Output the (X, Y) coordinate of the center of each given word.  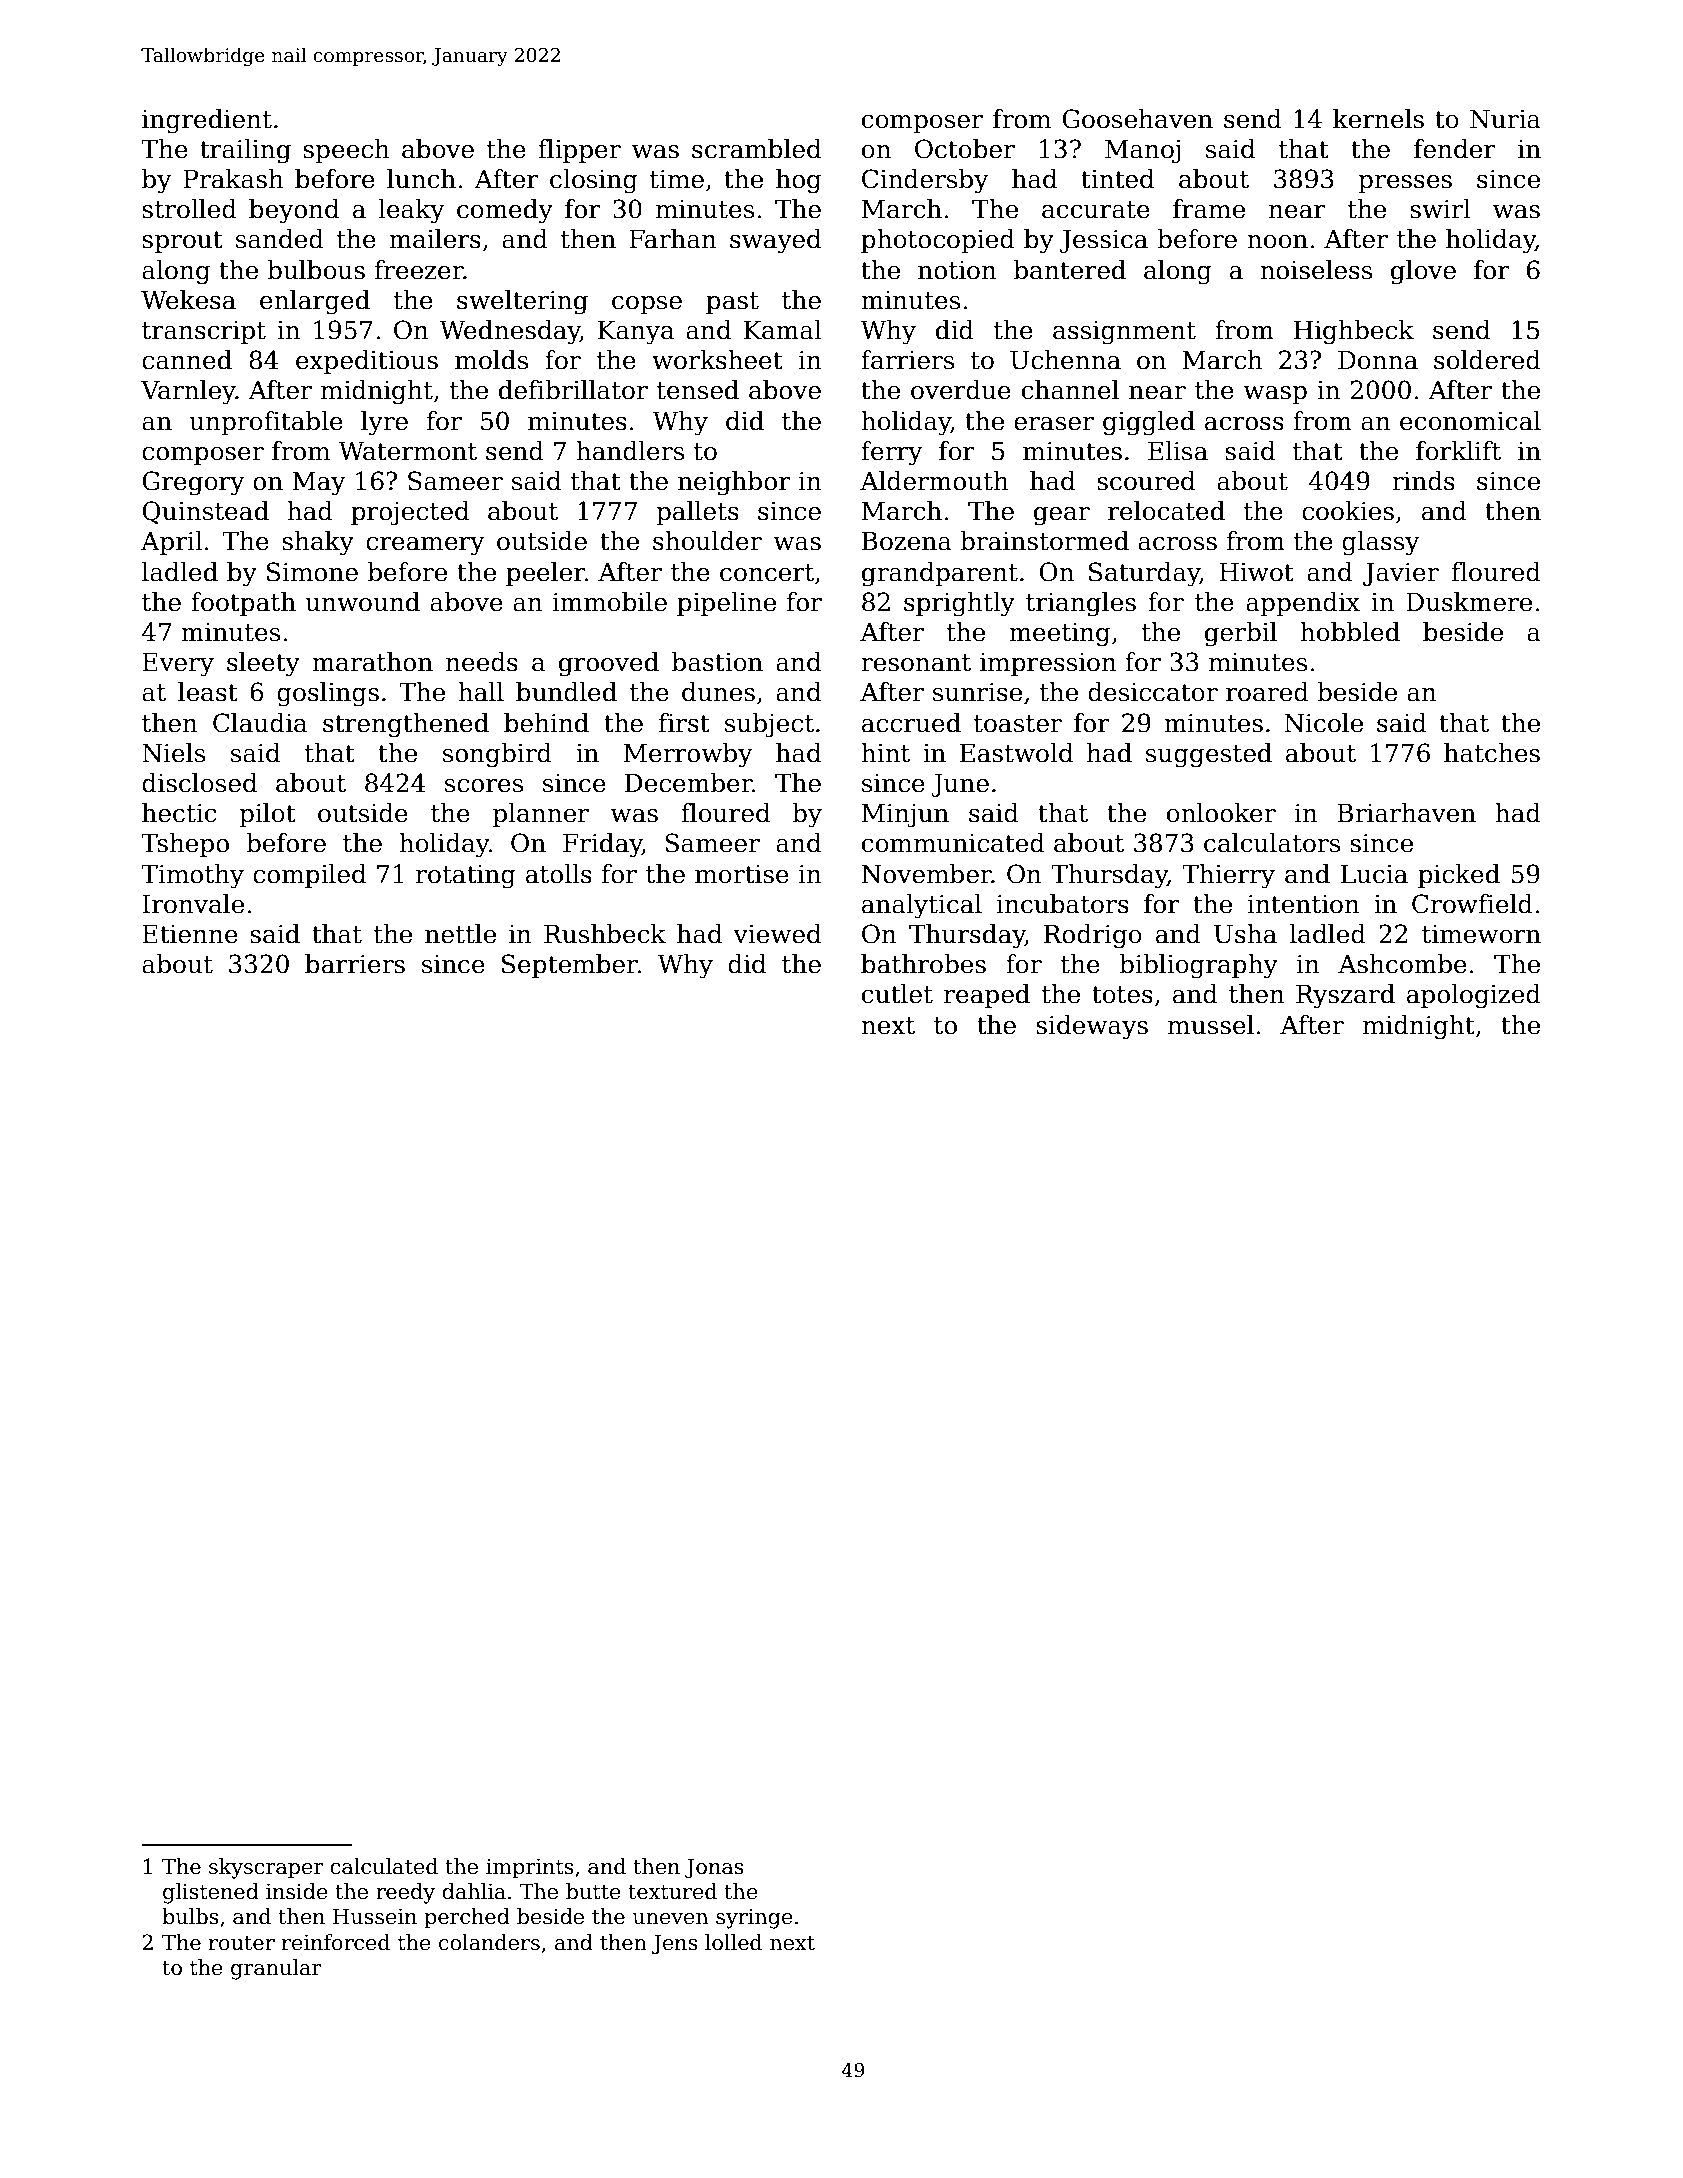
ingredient (207, 121)
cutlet (897, 994)
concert (767, 573)
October (965, 149)
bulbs (190, 1916)
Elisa (1178, 451)
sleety (263, 664)
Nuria (1505, 119)
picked (1459, 876)
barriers (355, 964)
